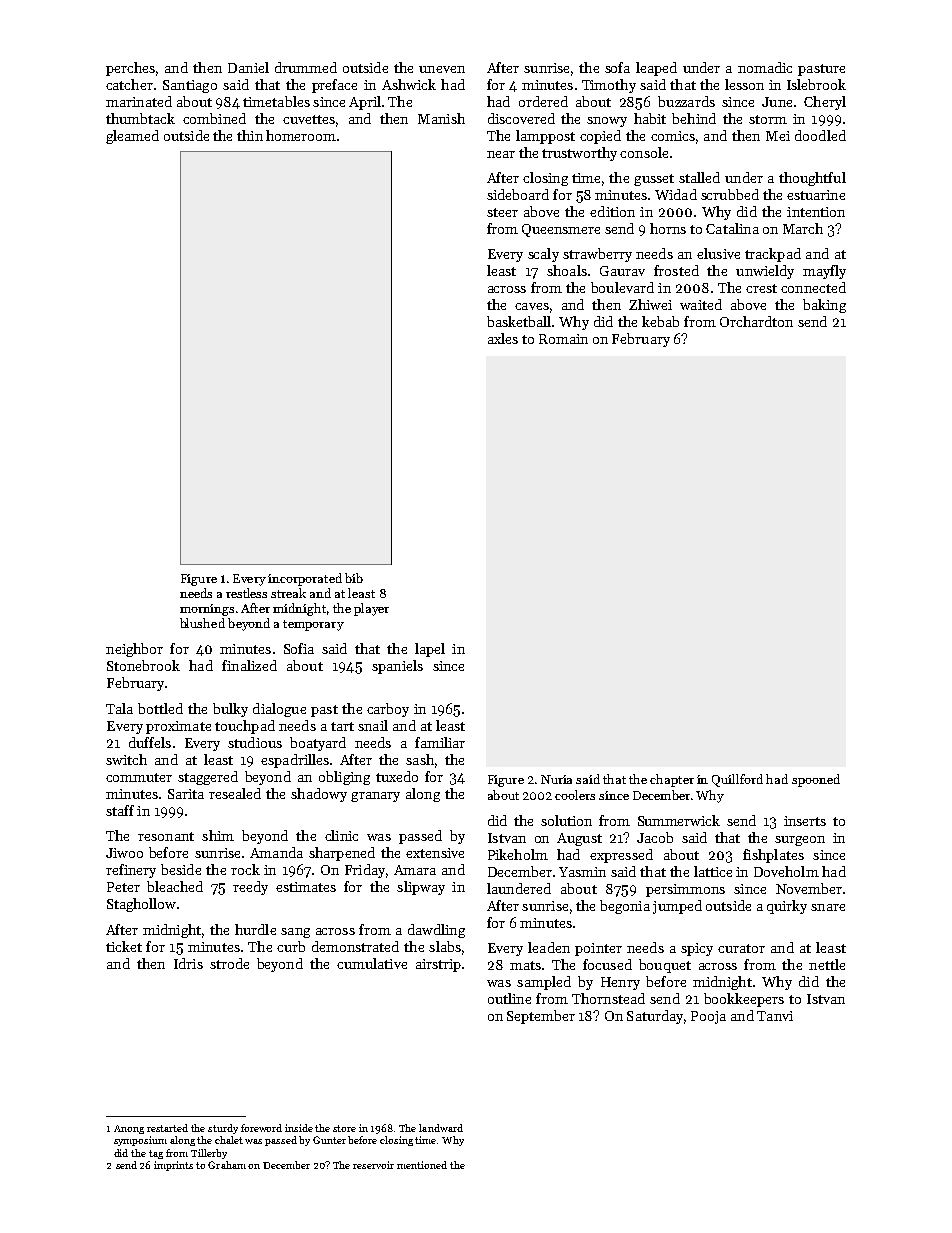  Describe the element at coordinates (188, 963) in the page. I see `Idris` at that location.
